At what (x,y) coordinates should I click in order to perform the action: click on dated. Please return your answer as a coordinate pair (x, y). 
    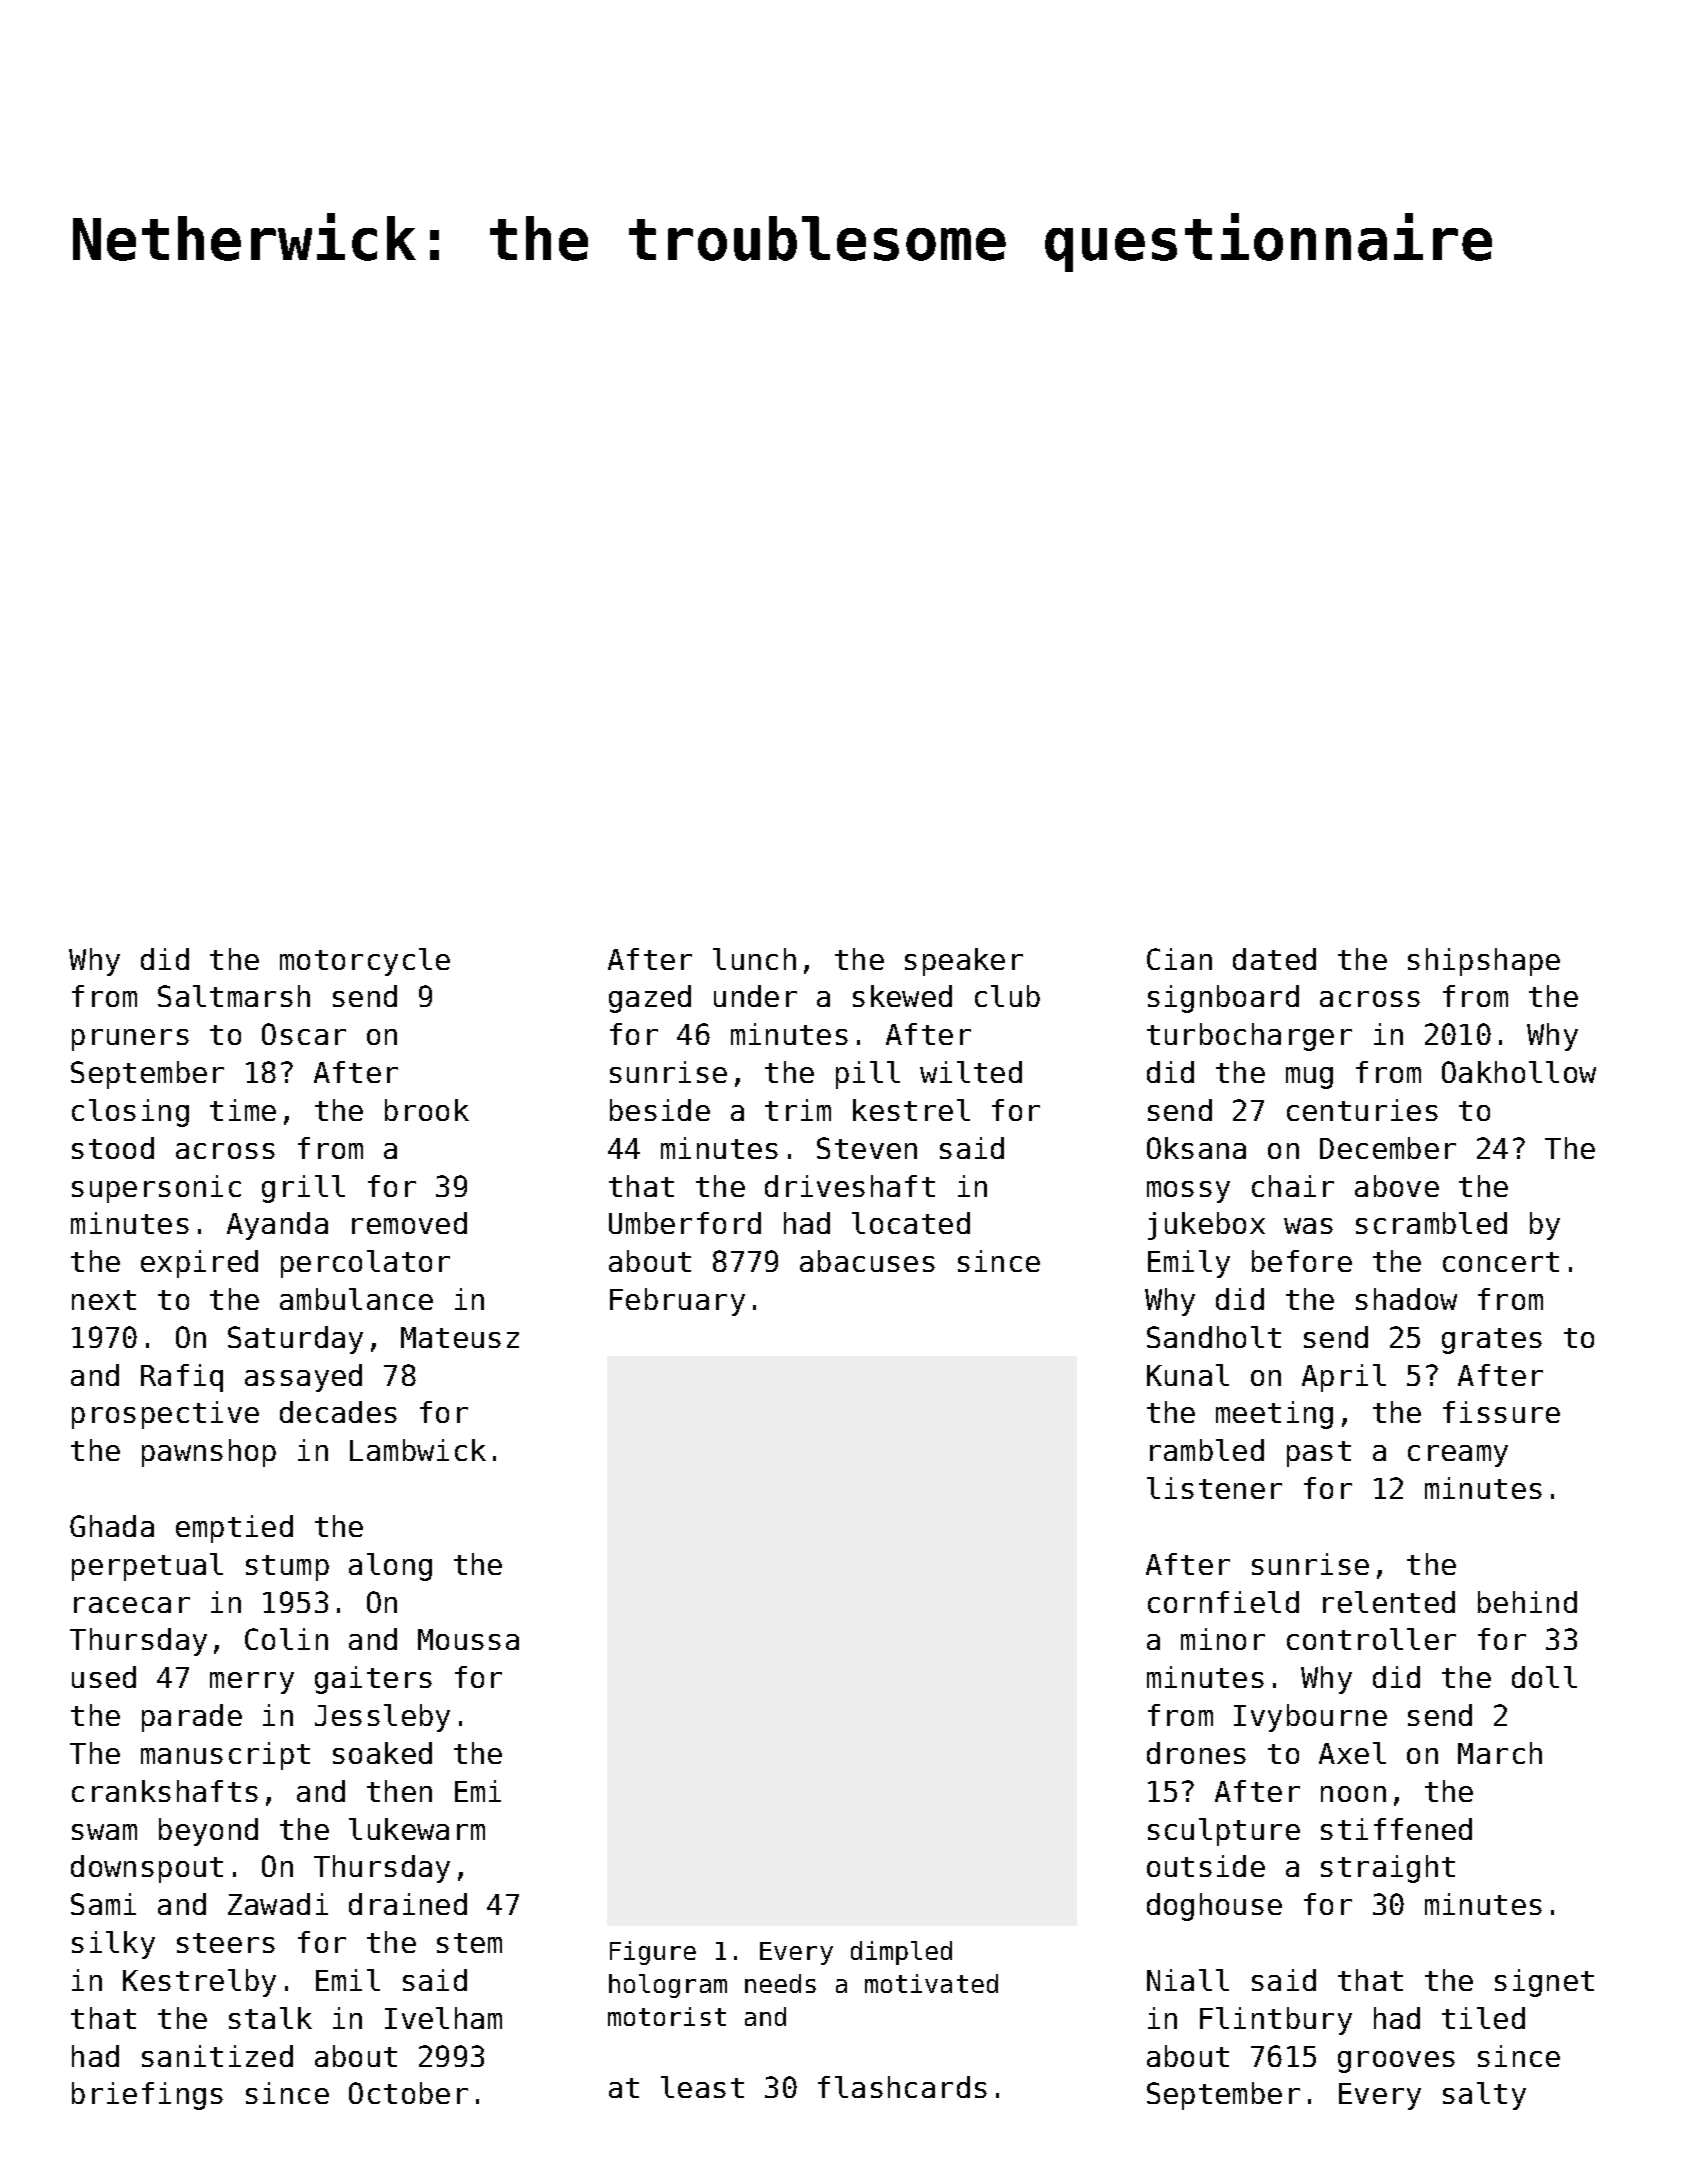
    Looking at the image, I should click on (1274, 959).
